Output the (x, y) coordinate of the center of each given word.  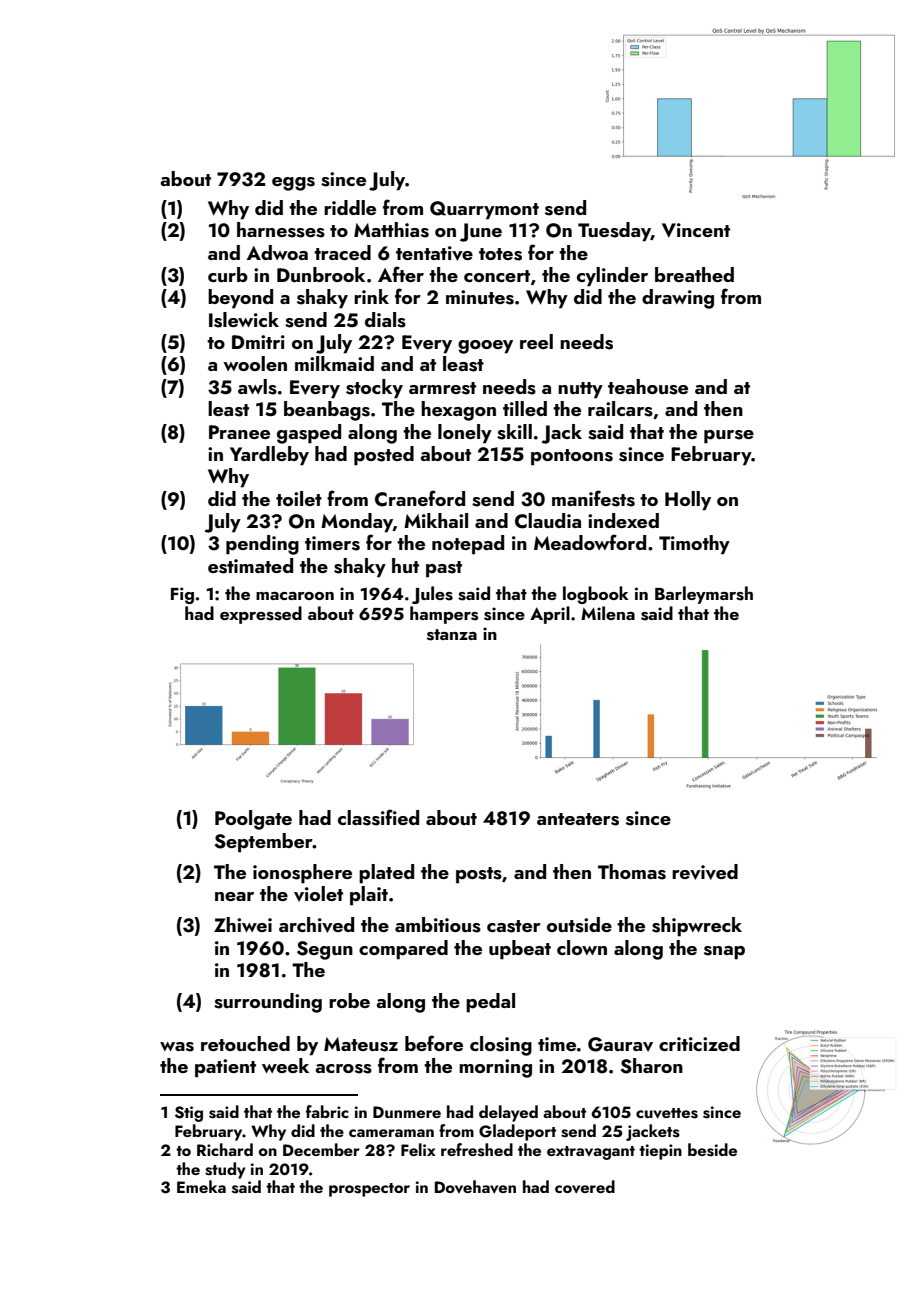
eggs (293, 184)
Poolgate (253, 820)
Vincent (696, 230)
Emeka (201, 1186)
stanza (452, 635)
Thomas (632, 872)
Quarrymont (484, 210)
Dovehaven (475, 1187)
